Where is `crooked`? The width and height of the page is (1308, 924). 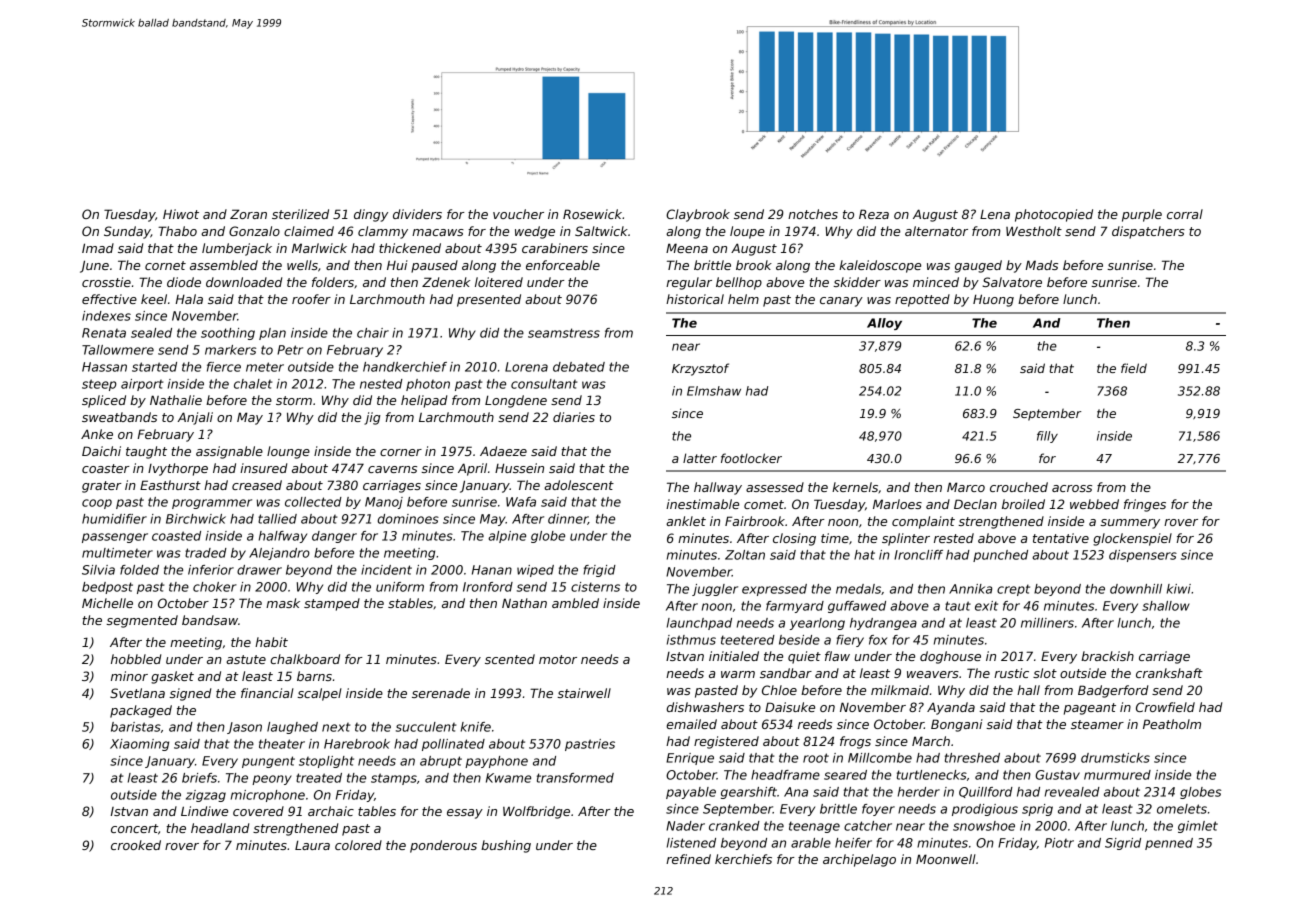 crooked is located at coordinates (136, 845).
